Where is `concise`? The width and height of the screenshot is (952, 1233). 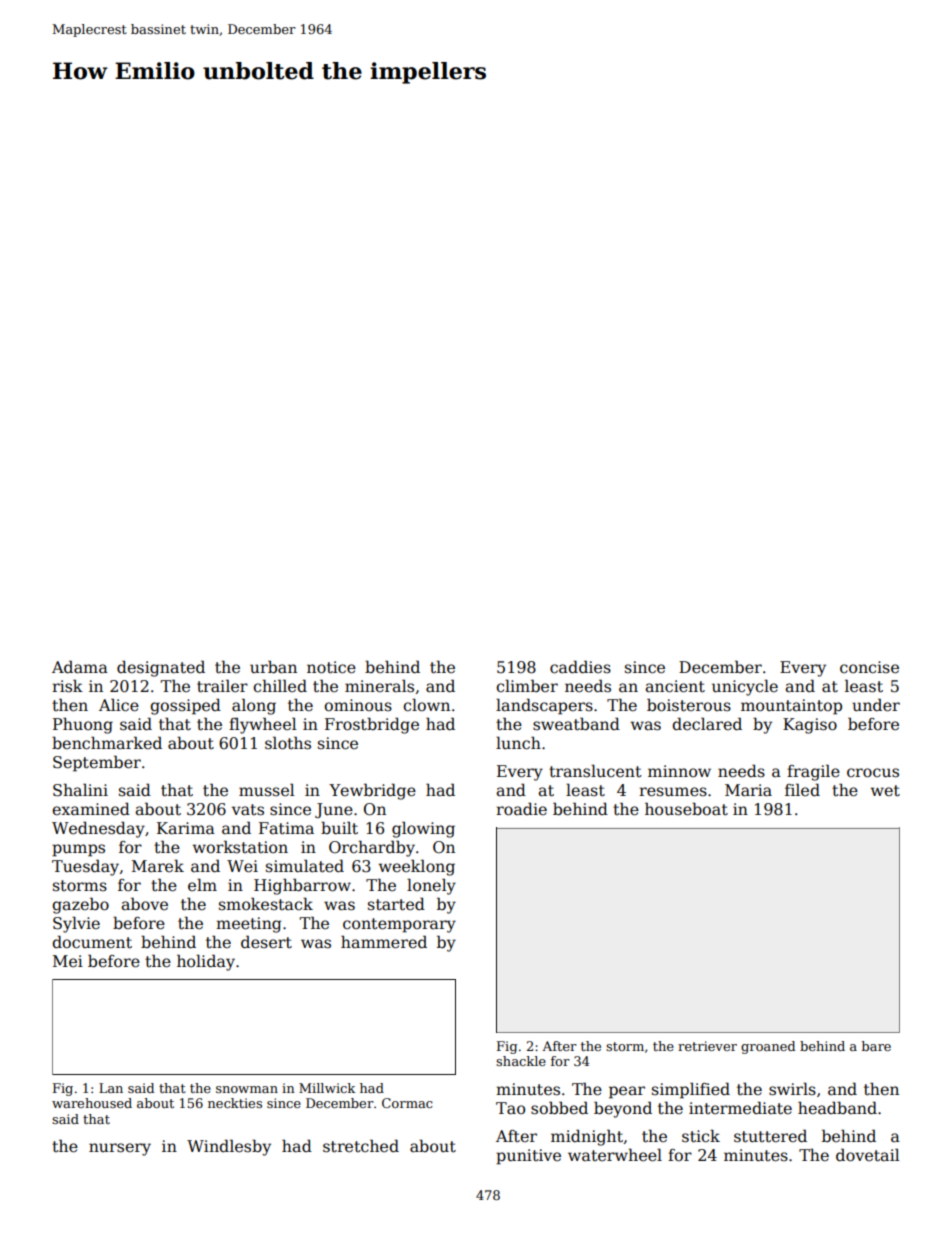
concise is located at coordinates (869, 667).
